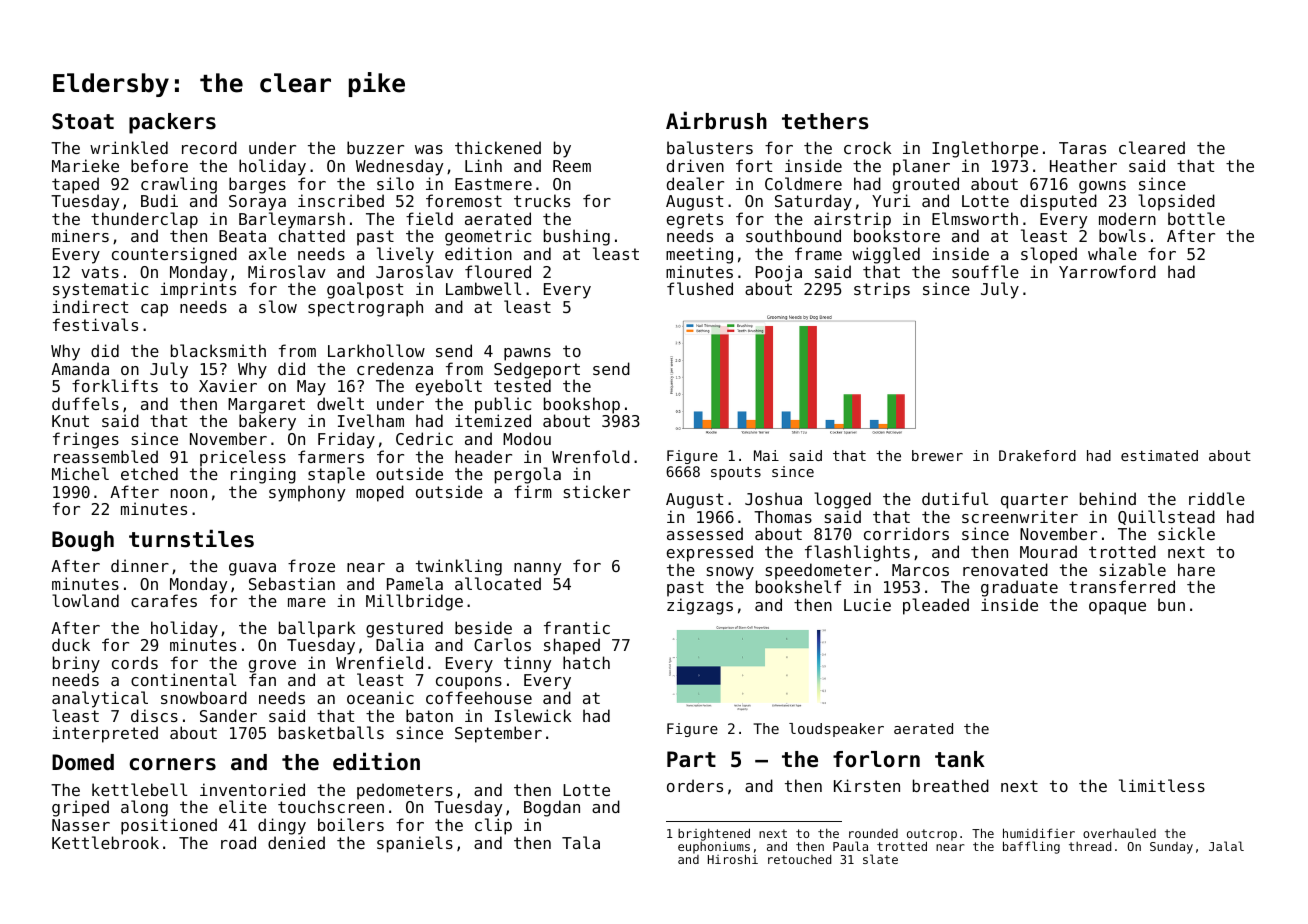  What do you see at coordinates (836, 730) in the page?
I see `loudspeaker` at bounding box center [836, 730].
